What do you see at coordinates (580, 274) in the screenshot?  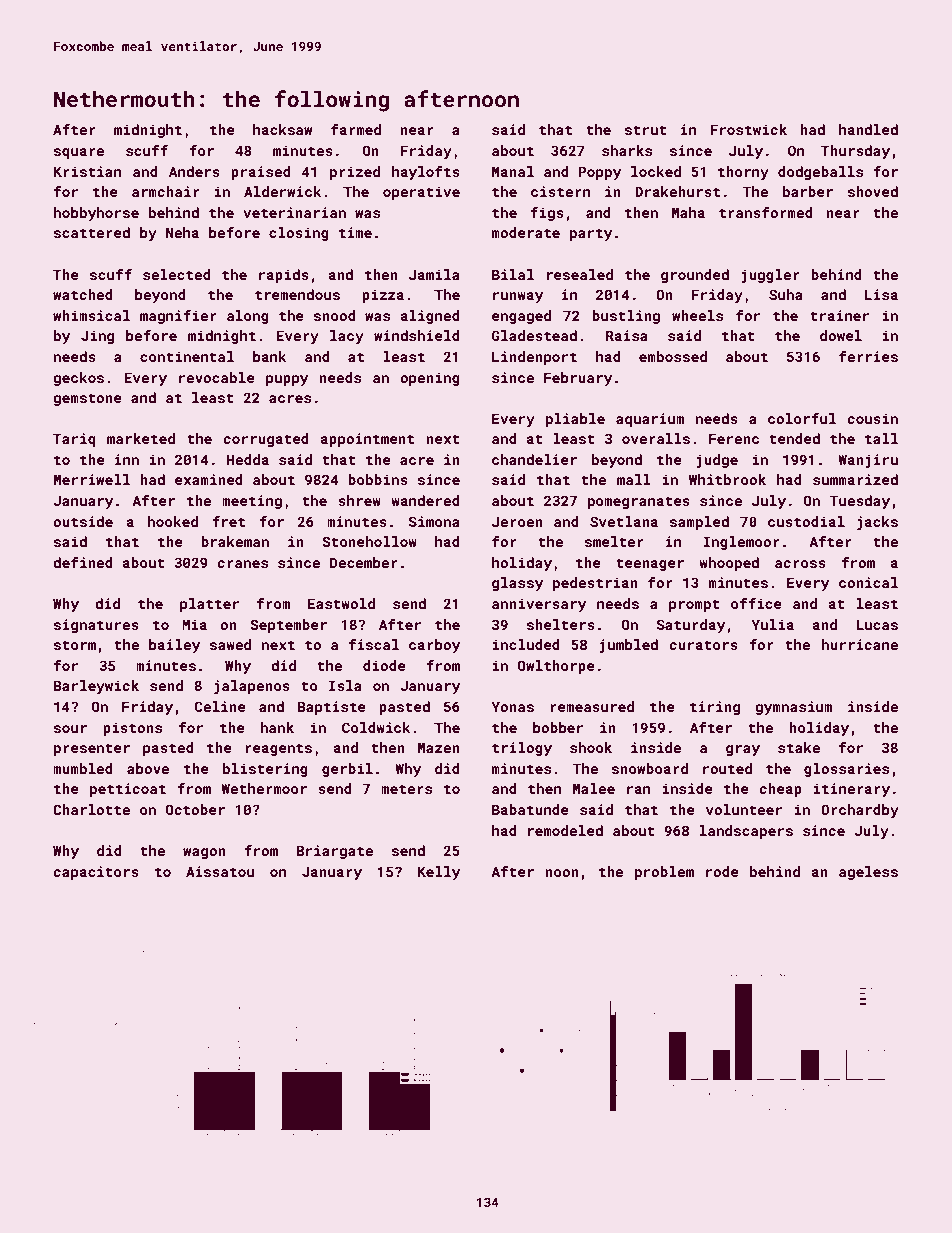 I see `resealed` at bounding box center [580, 274].
